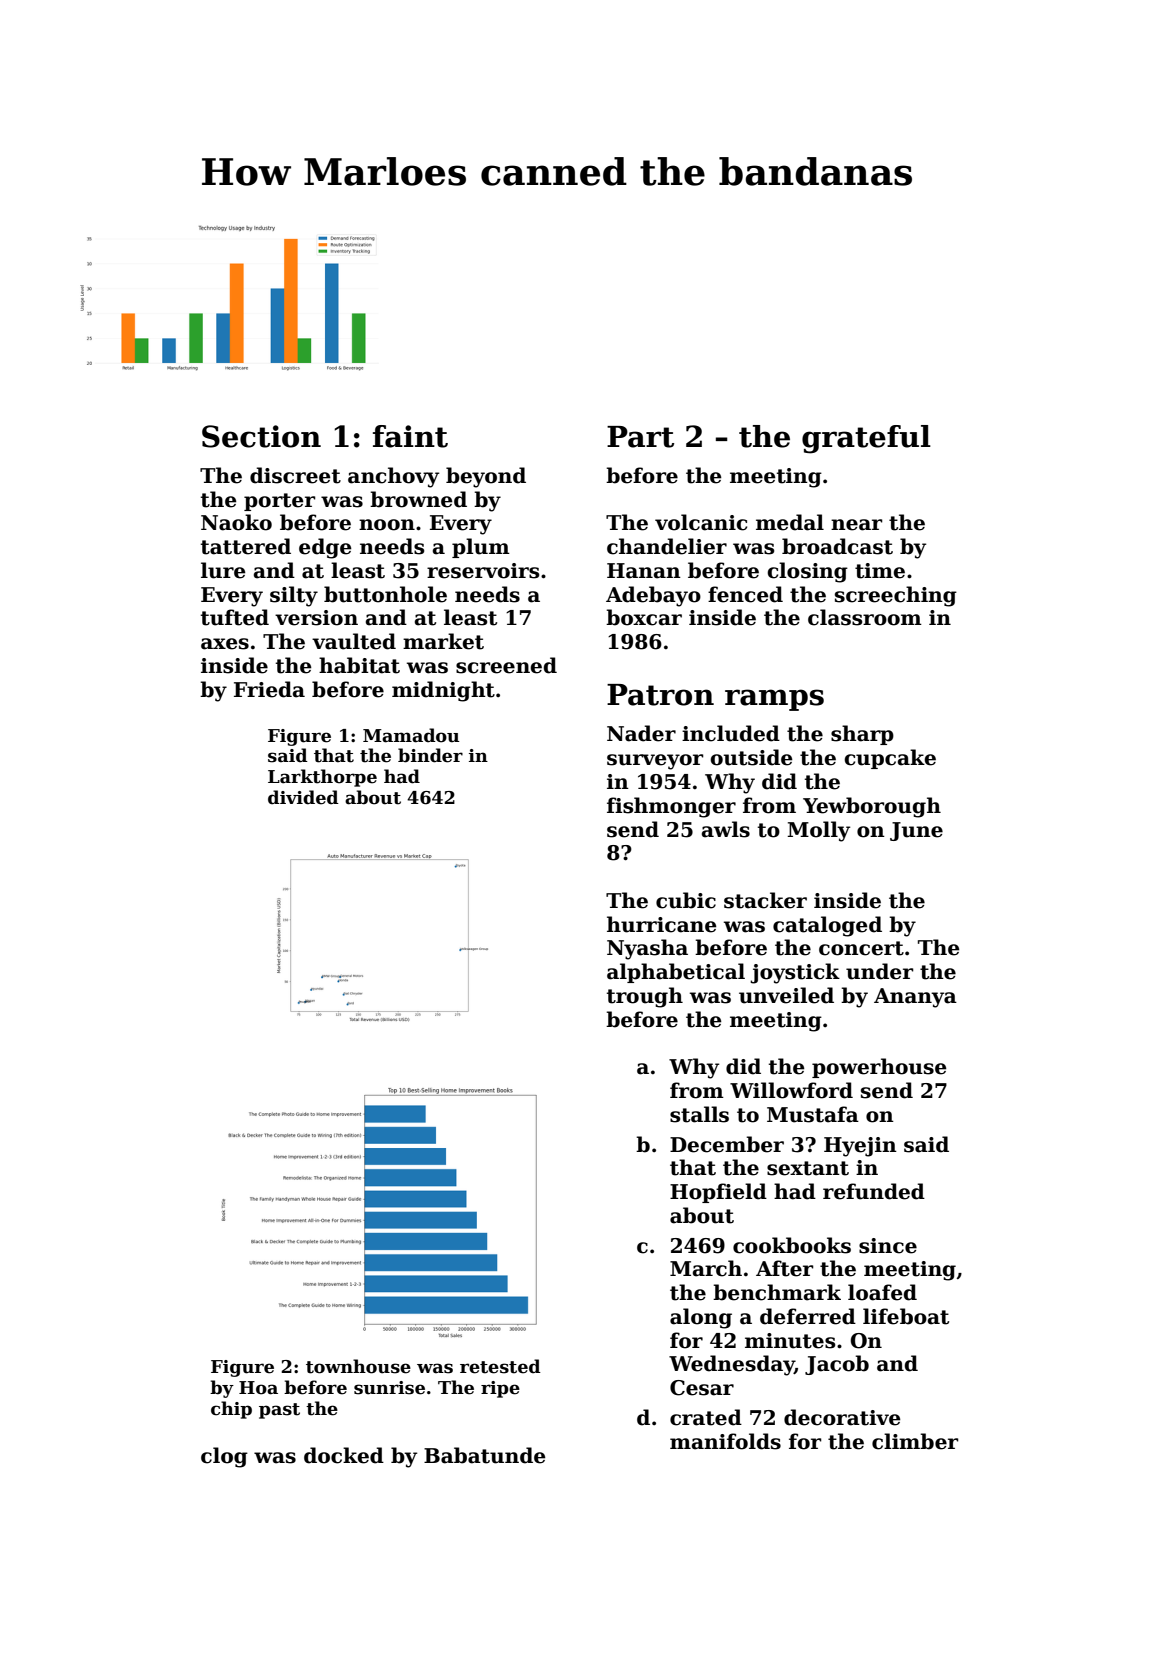 The height and width of the page is (1654, 1165). What do you see at coordinates (258, 1388) in the page?
I see `Hoa` at bounding box center [258, 1388].
